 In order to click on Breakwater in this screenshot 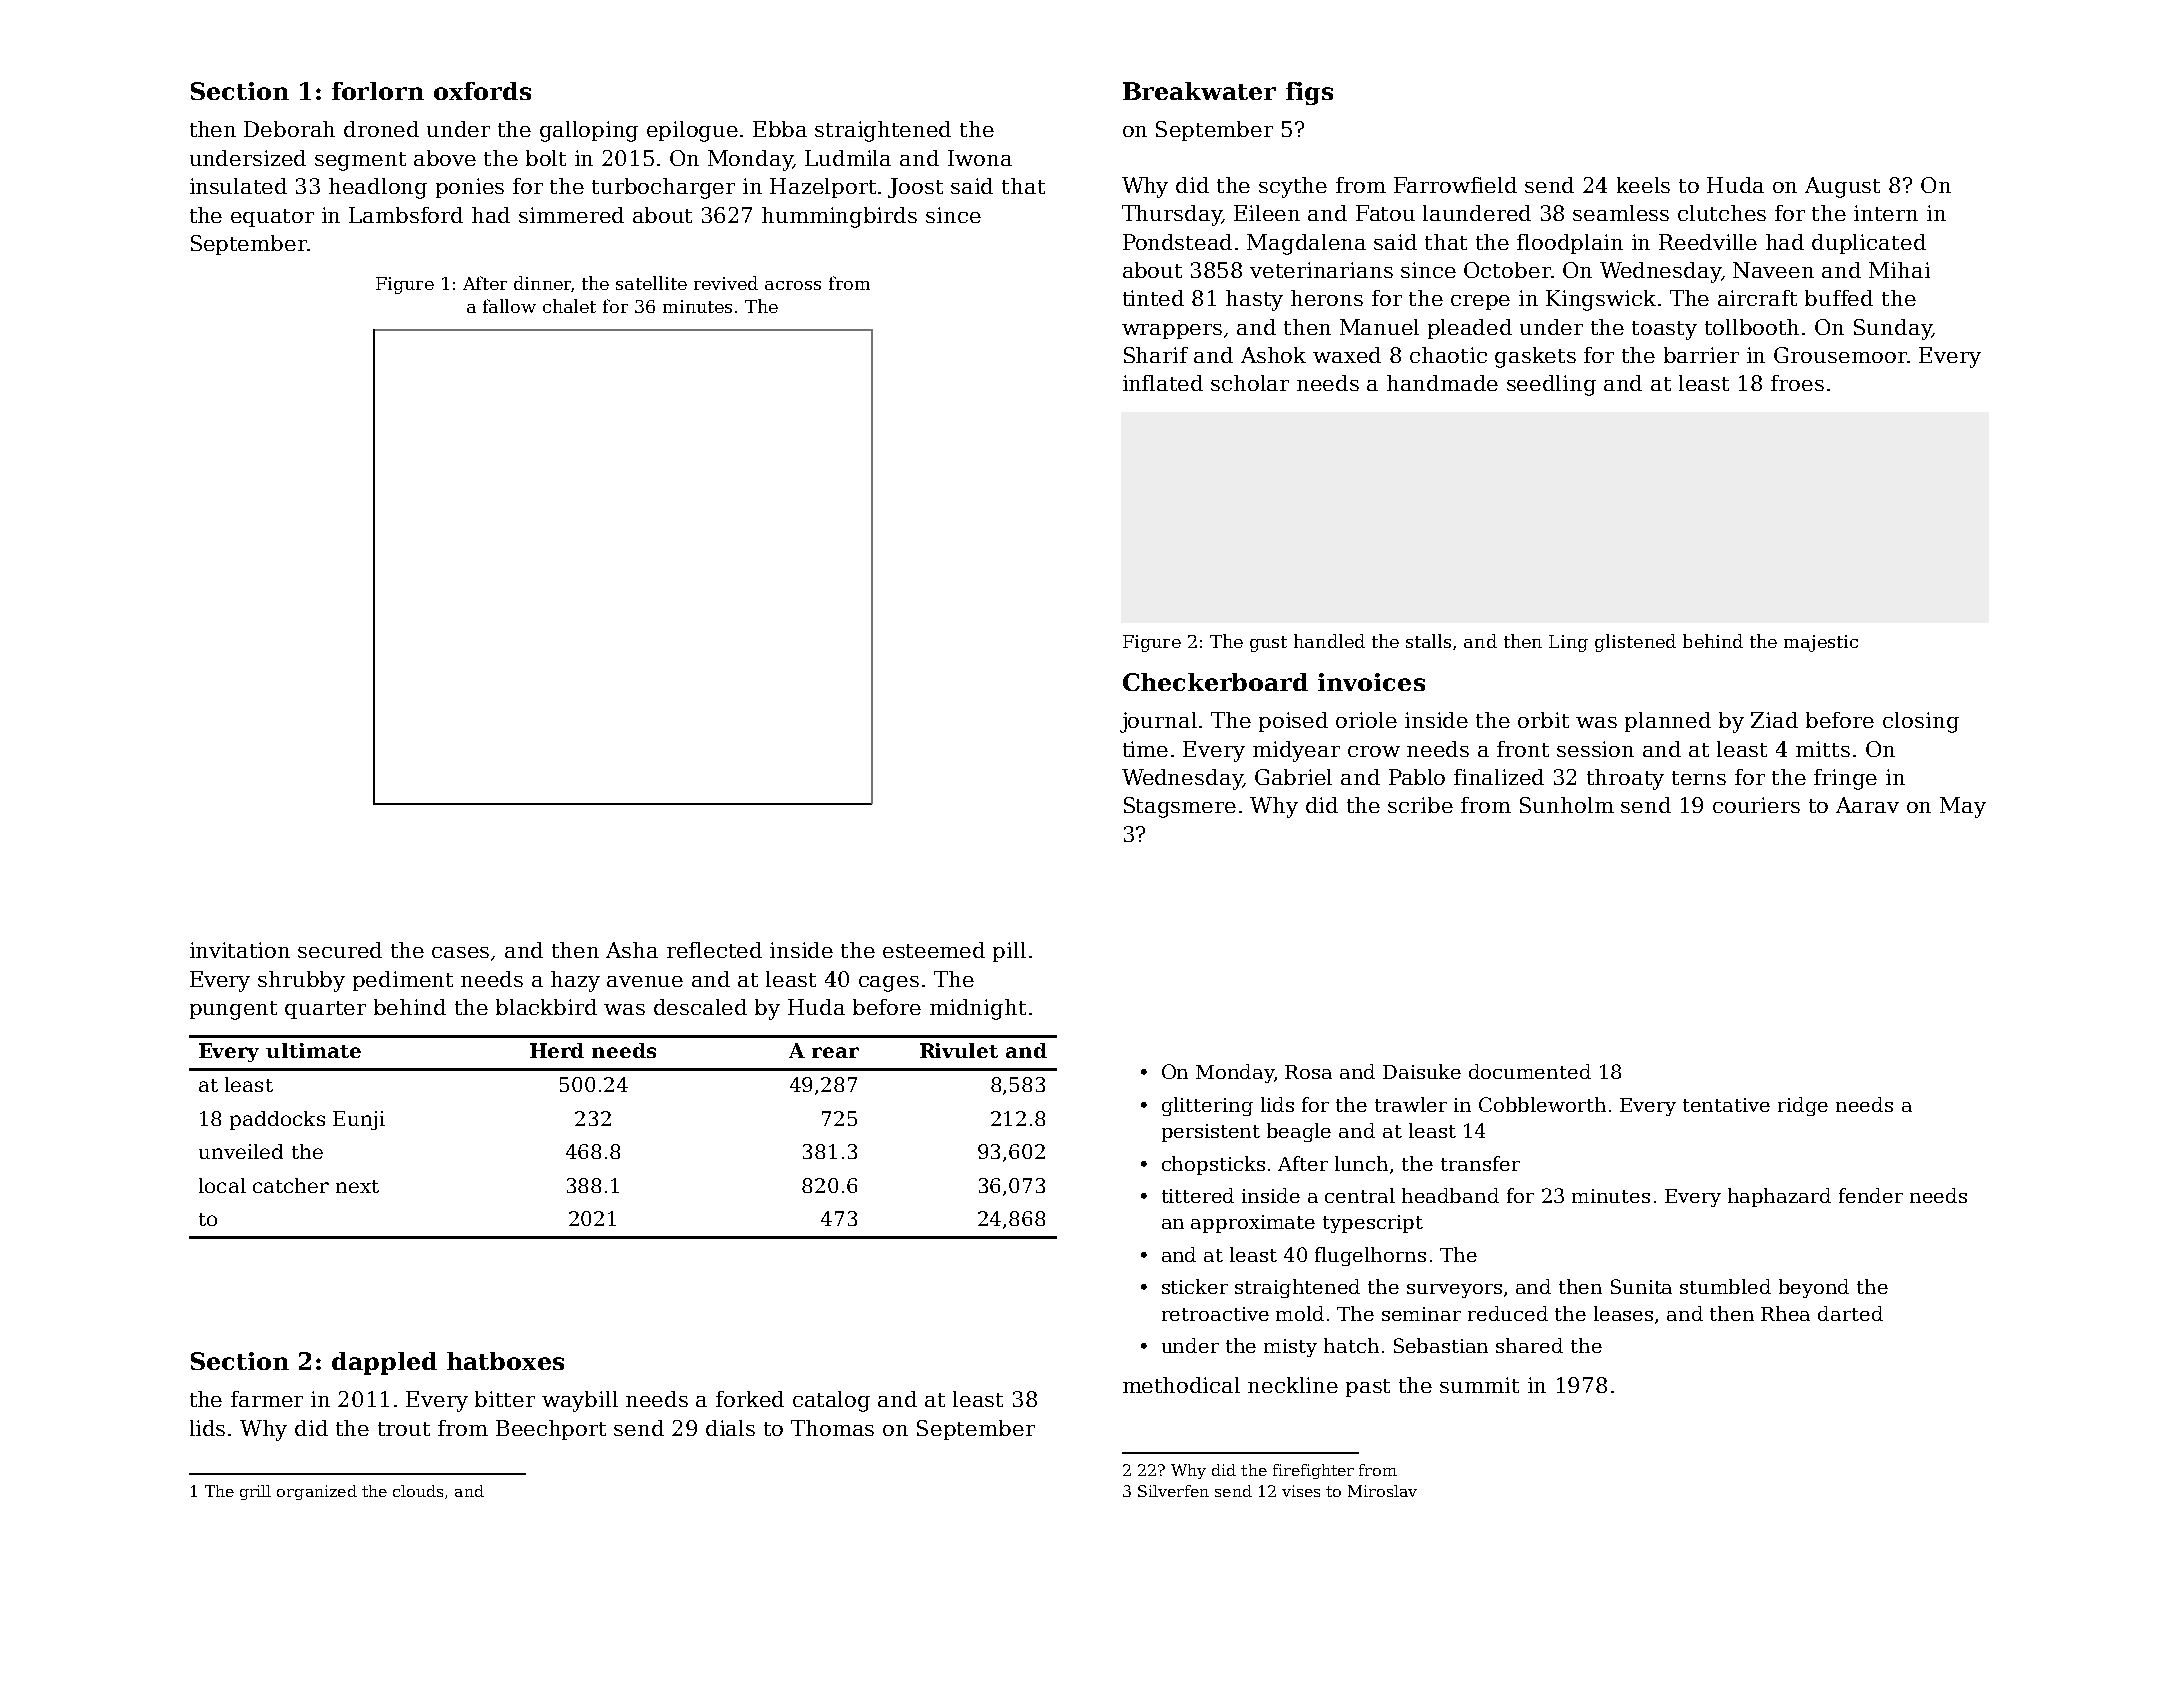, I will do `click(1199, 91)`.
